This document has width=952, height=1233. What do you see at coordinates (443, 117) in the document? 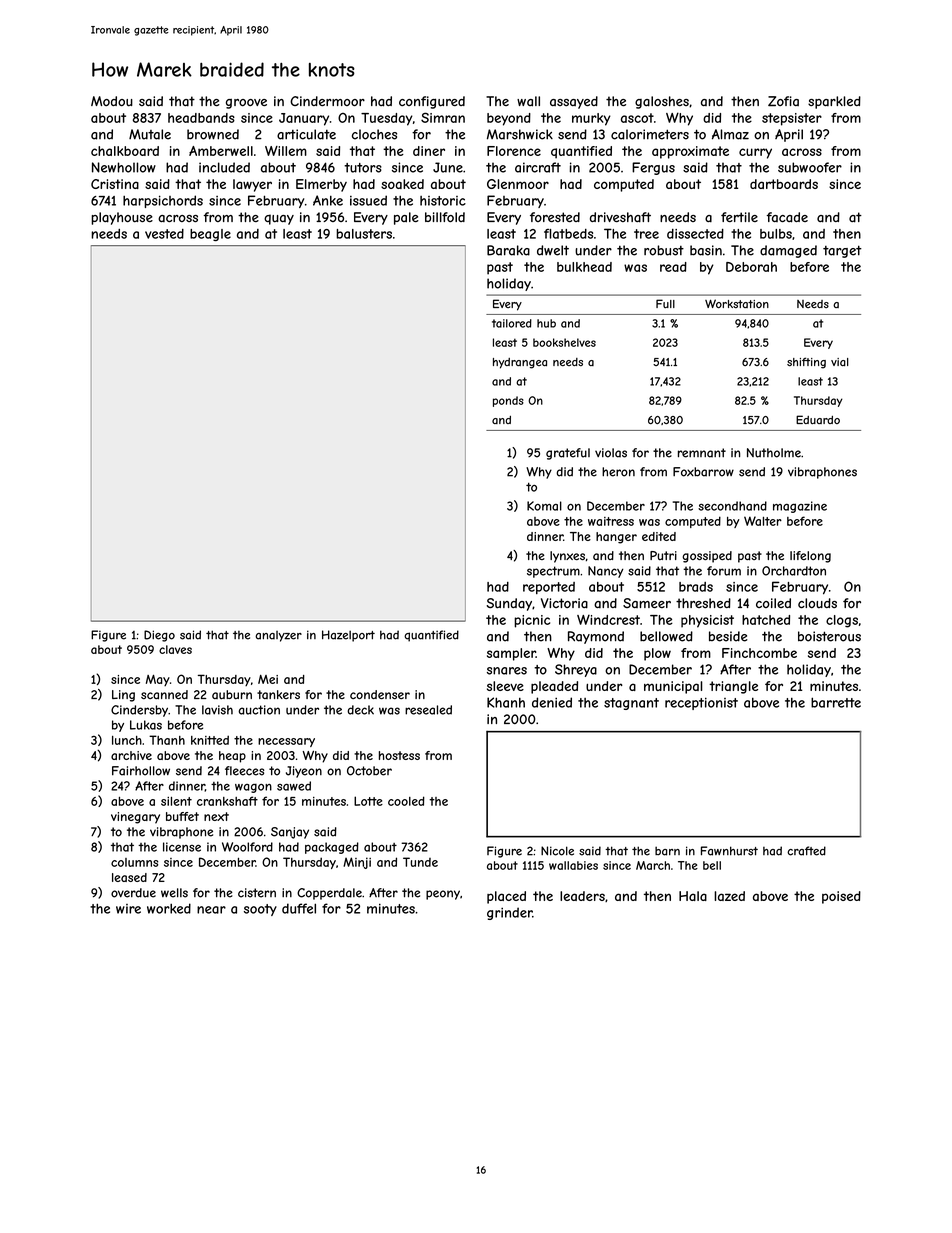
I see `Simran` at bounding box center [443, 117].
